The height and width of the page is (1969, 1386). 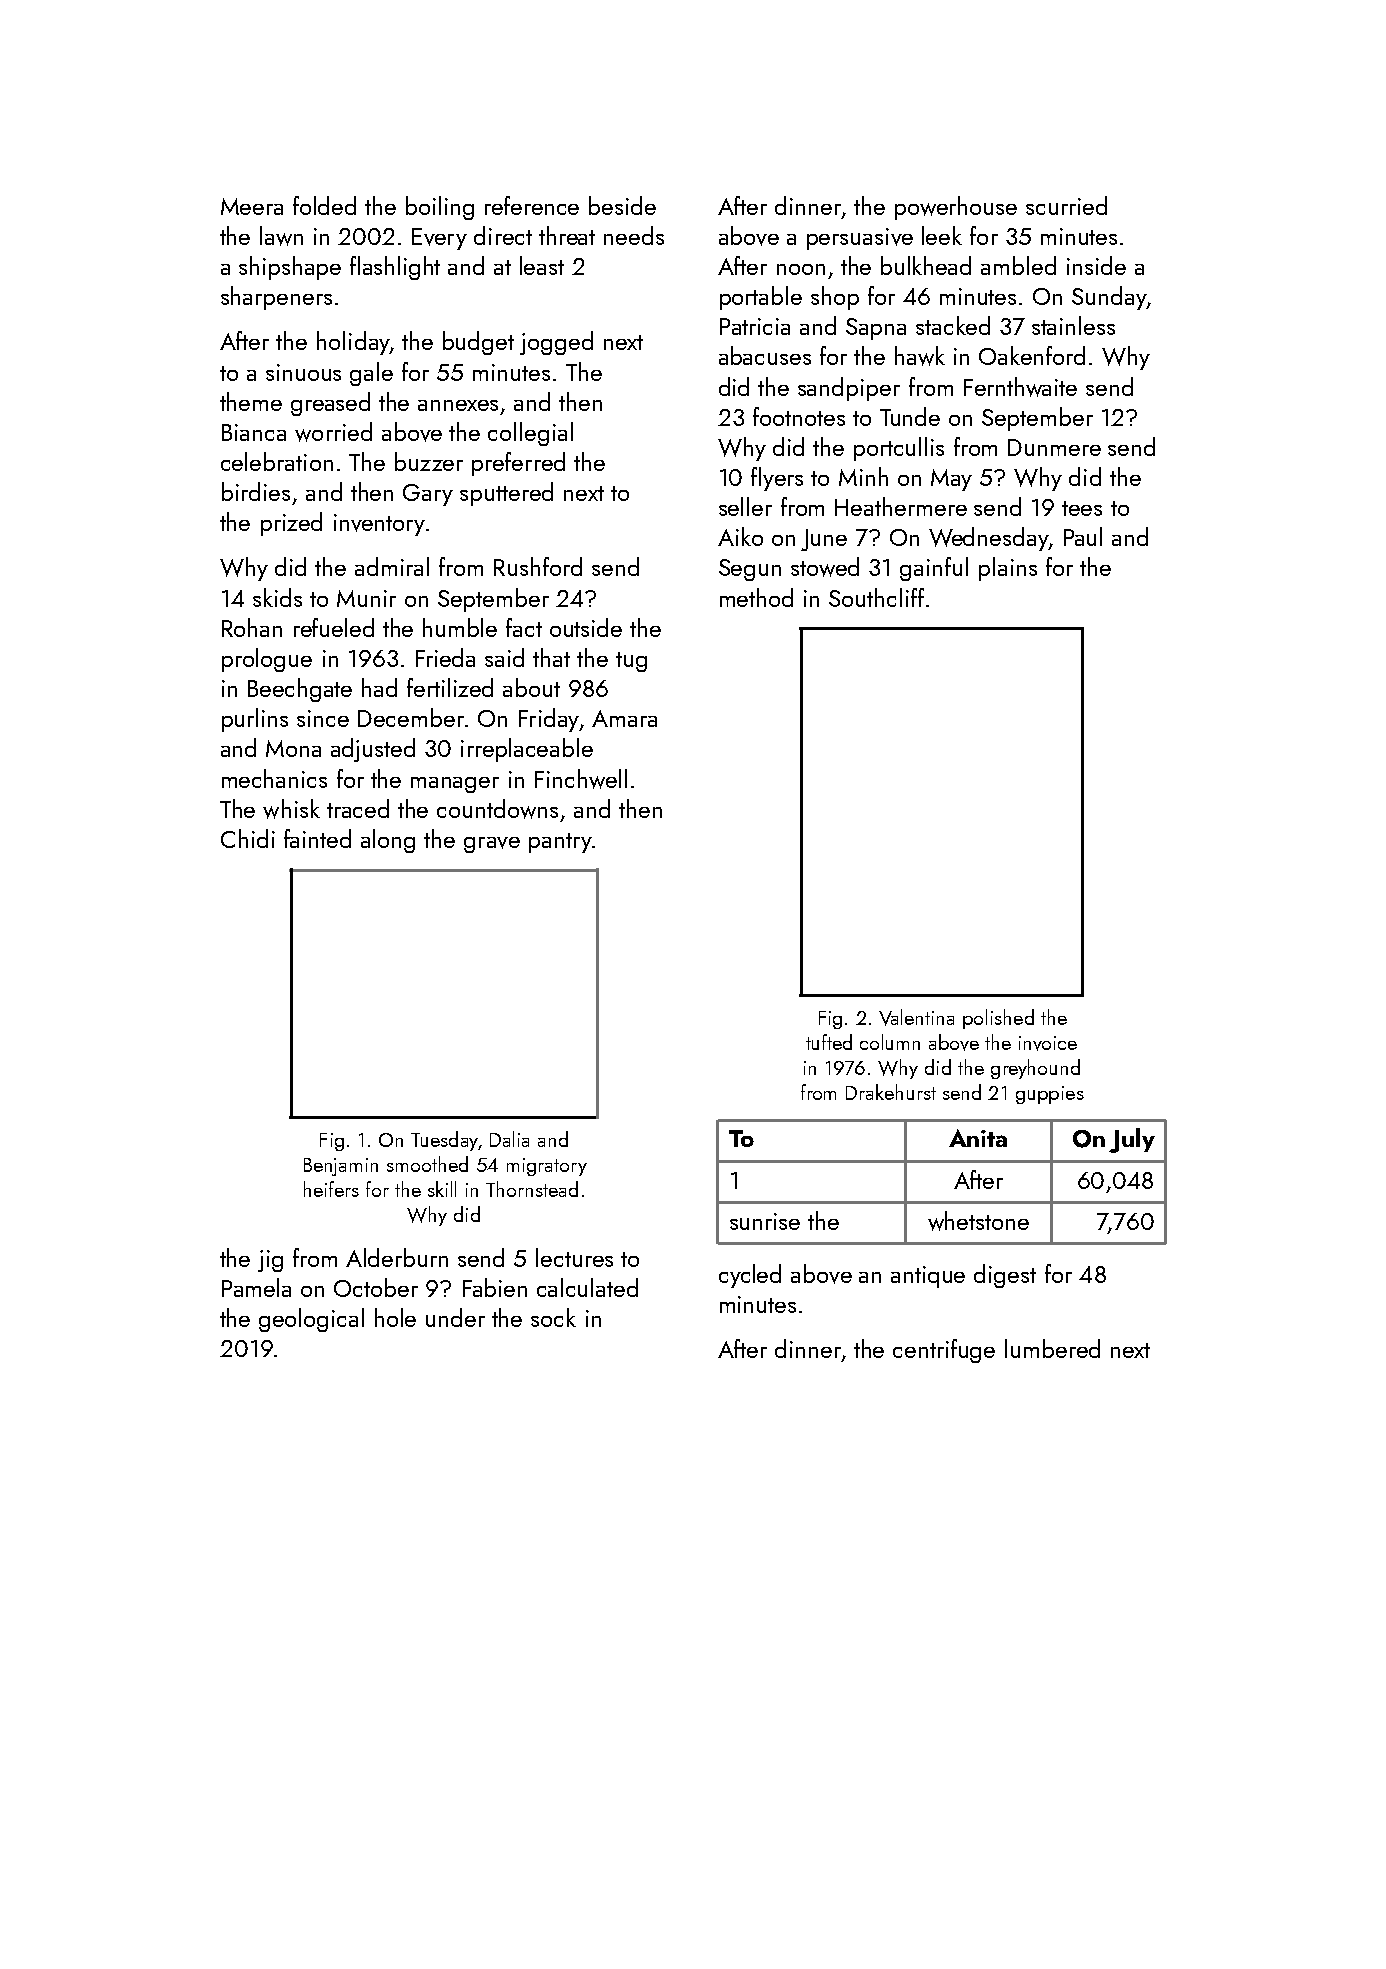 What do you see at coordinates (1083, 536) in the page?
I see `Paul` at bounding box center [1083, 536].
